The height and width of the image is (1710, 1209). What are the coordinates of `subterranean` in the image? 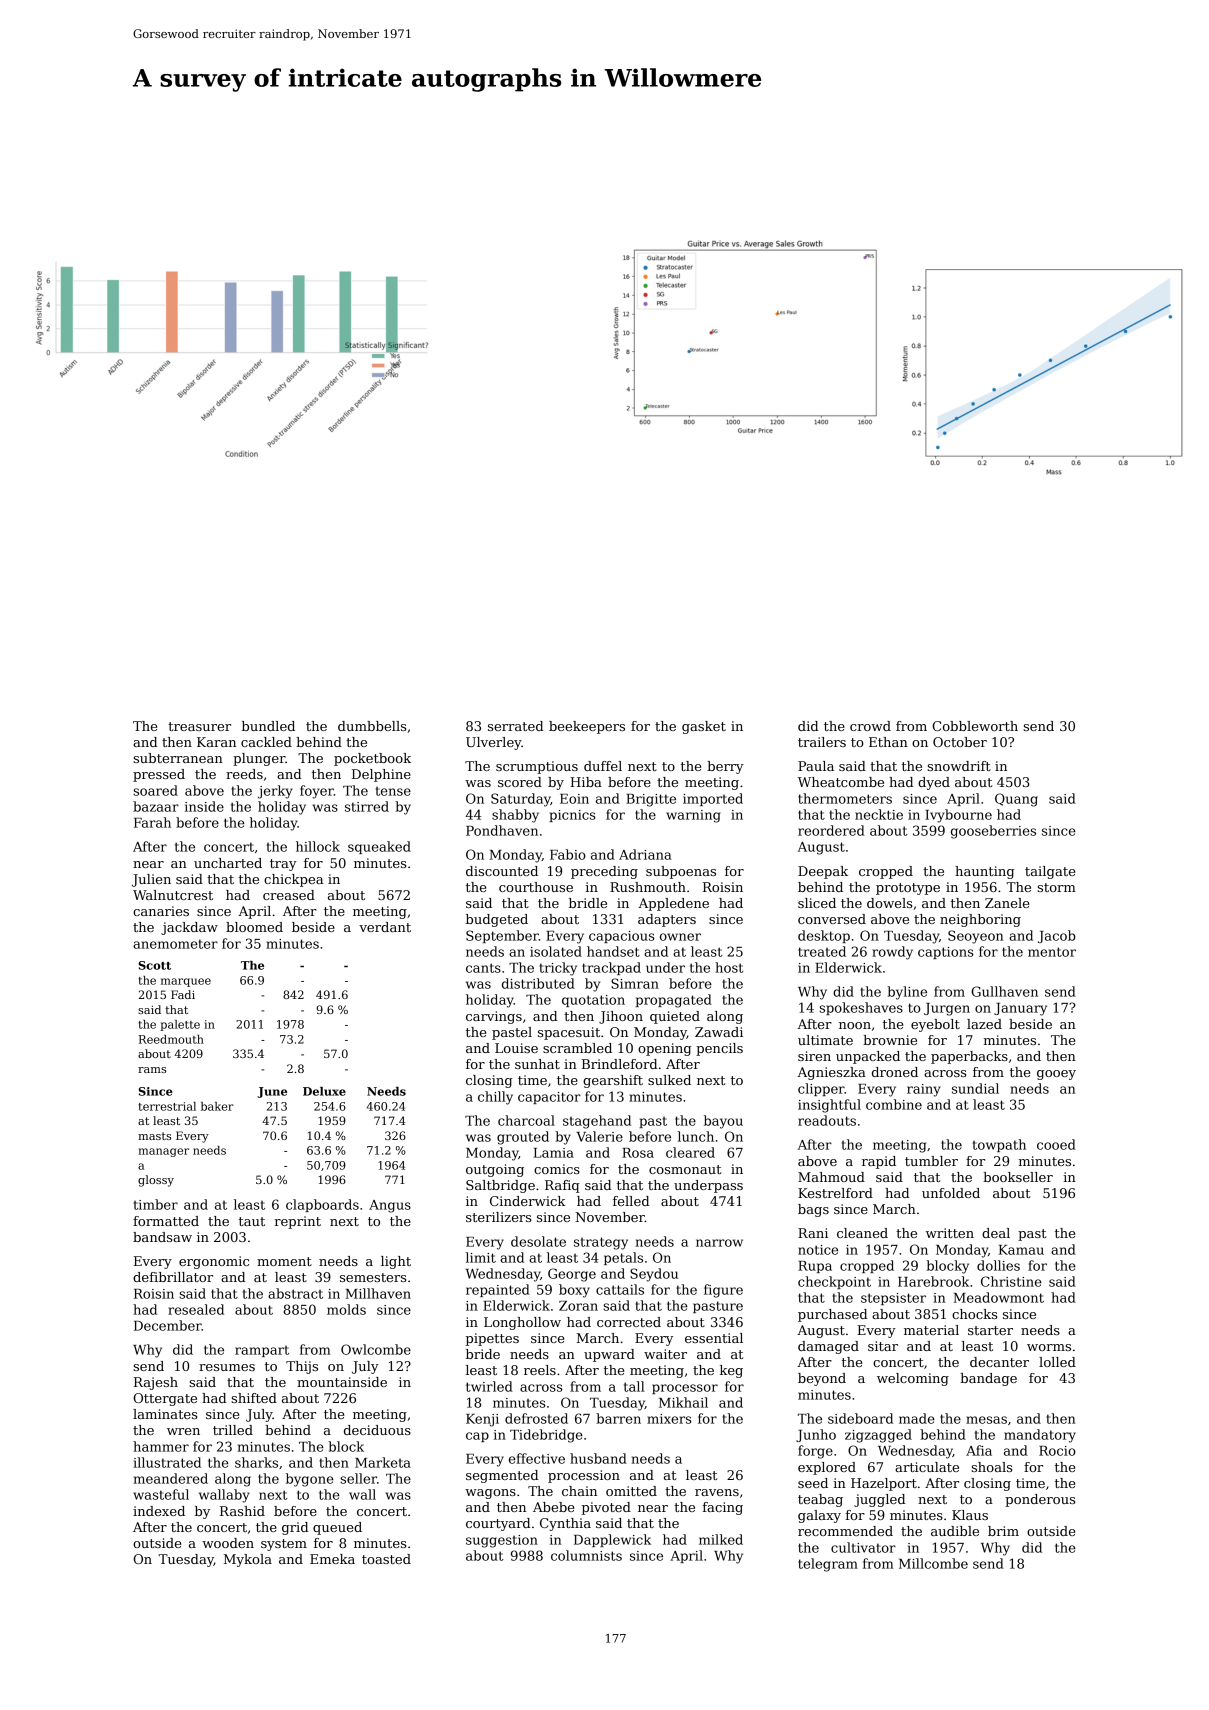 It's located at (178, 758).
